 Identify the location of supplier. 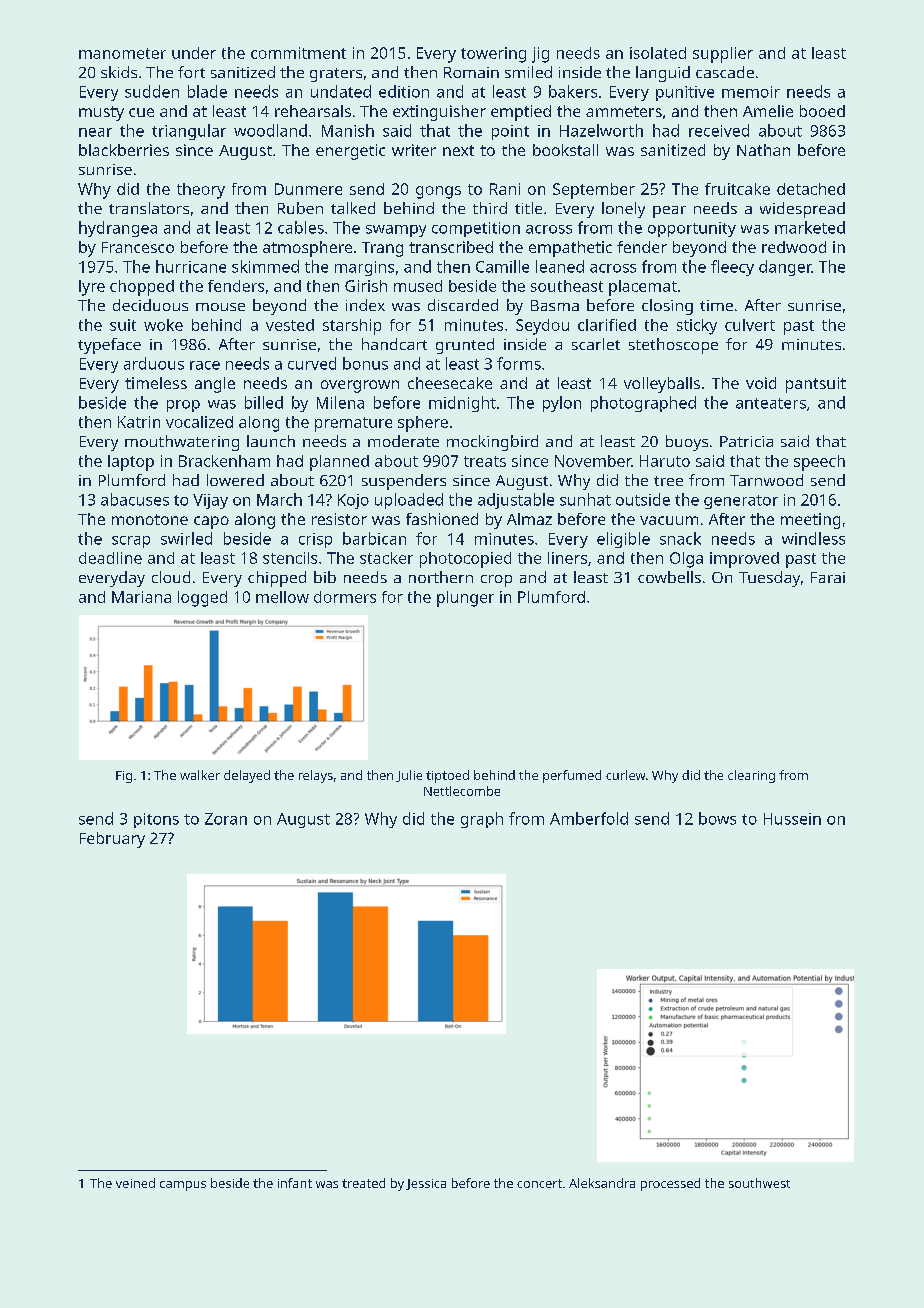
(723, 55).
